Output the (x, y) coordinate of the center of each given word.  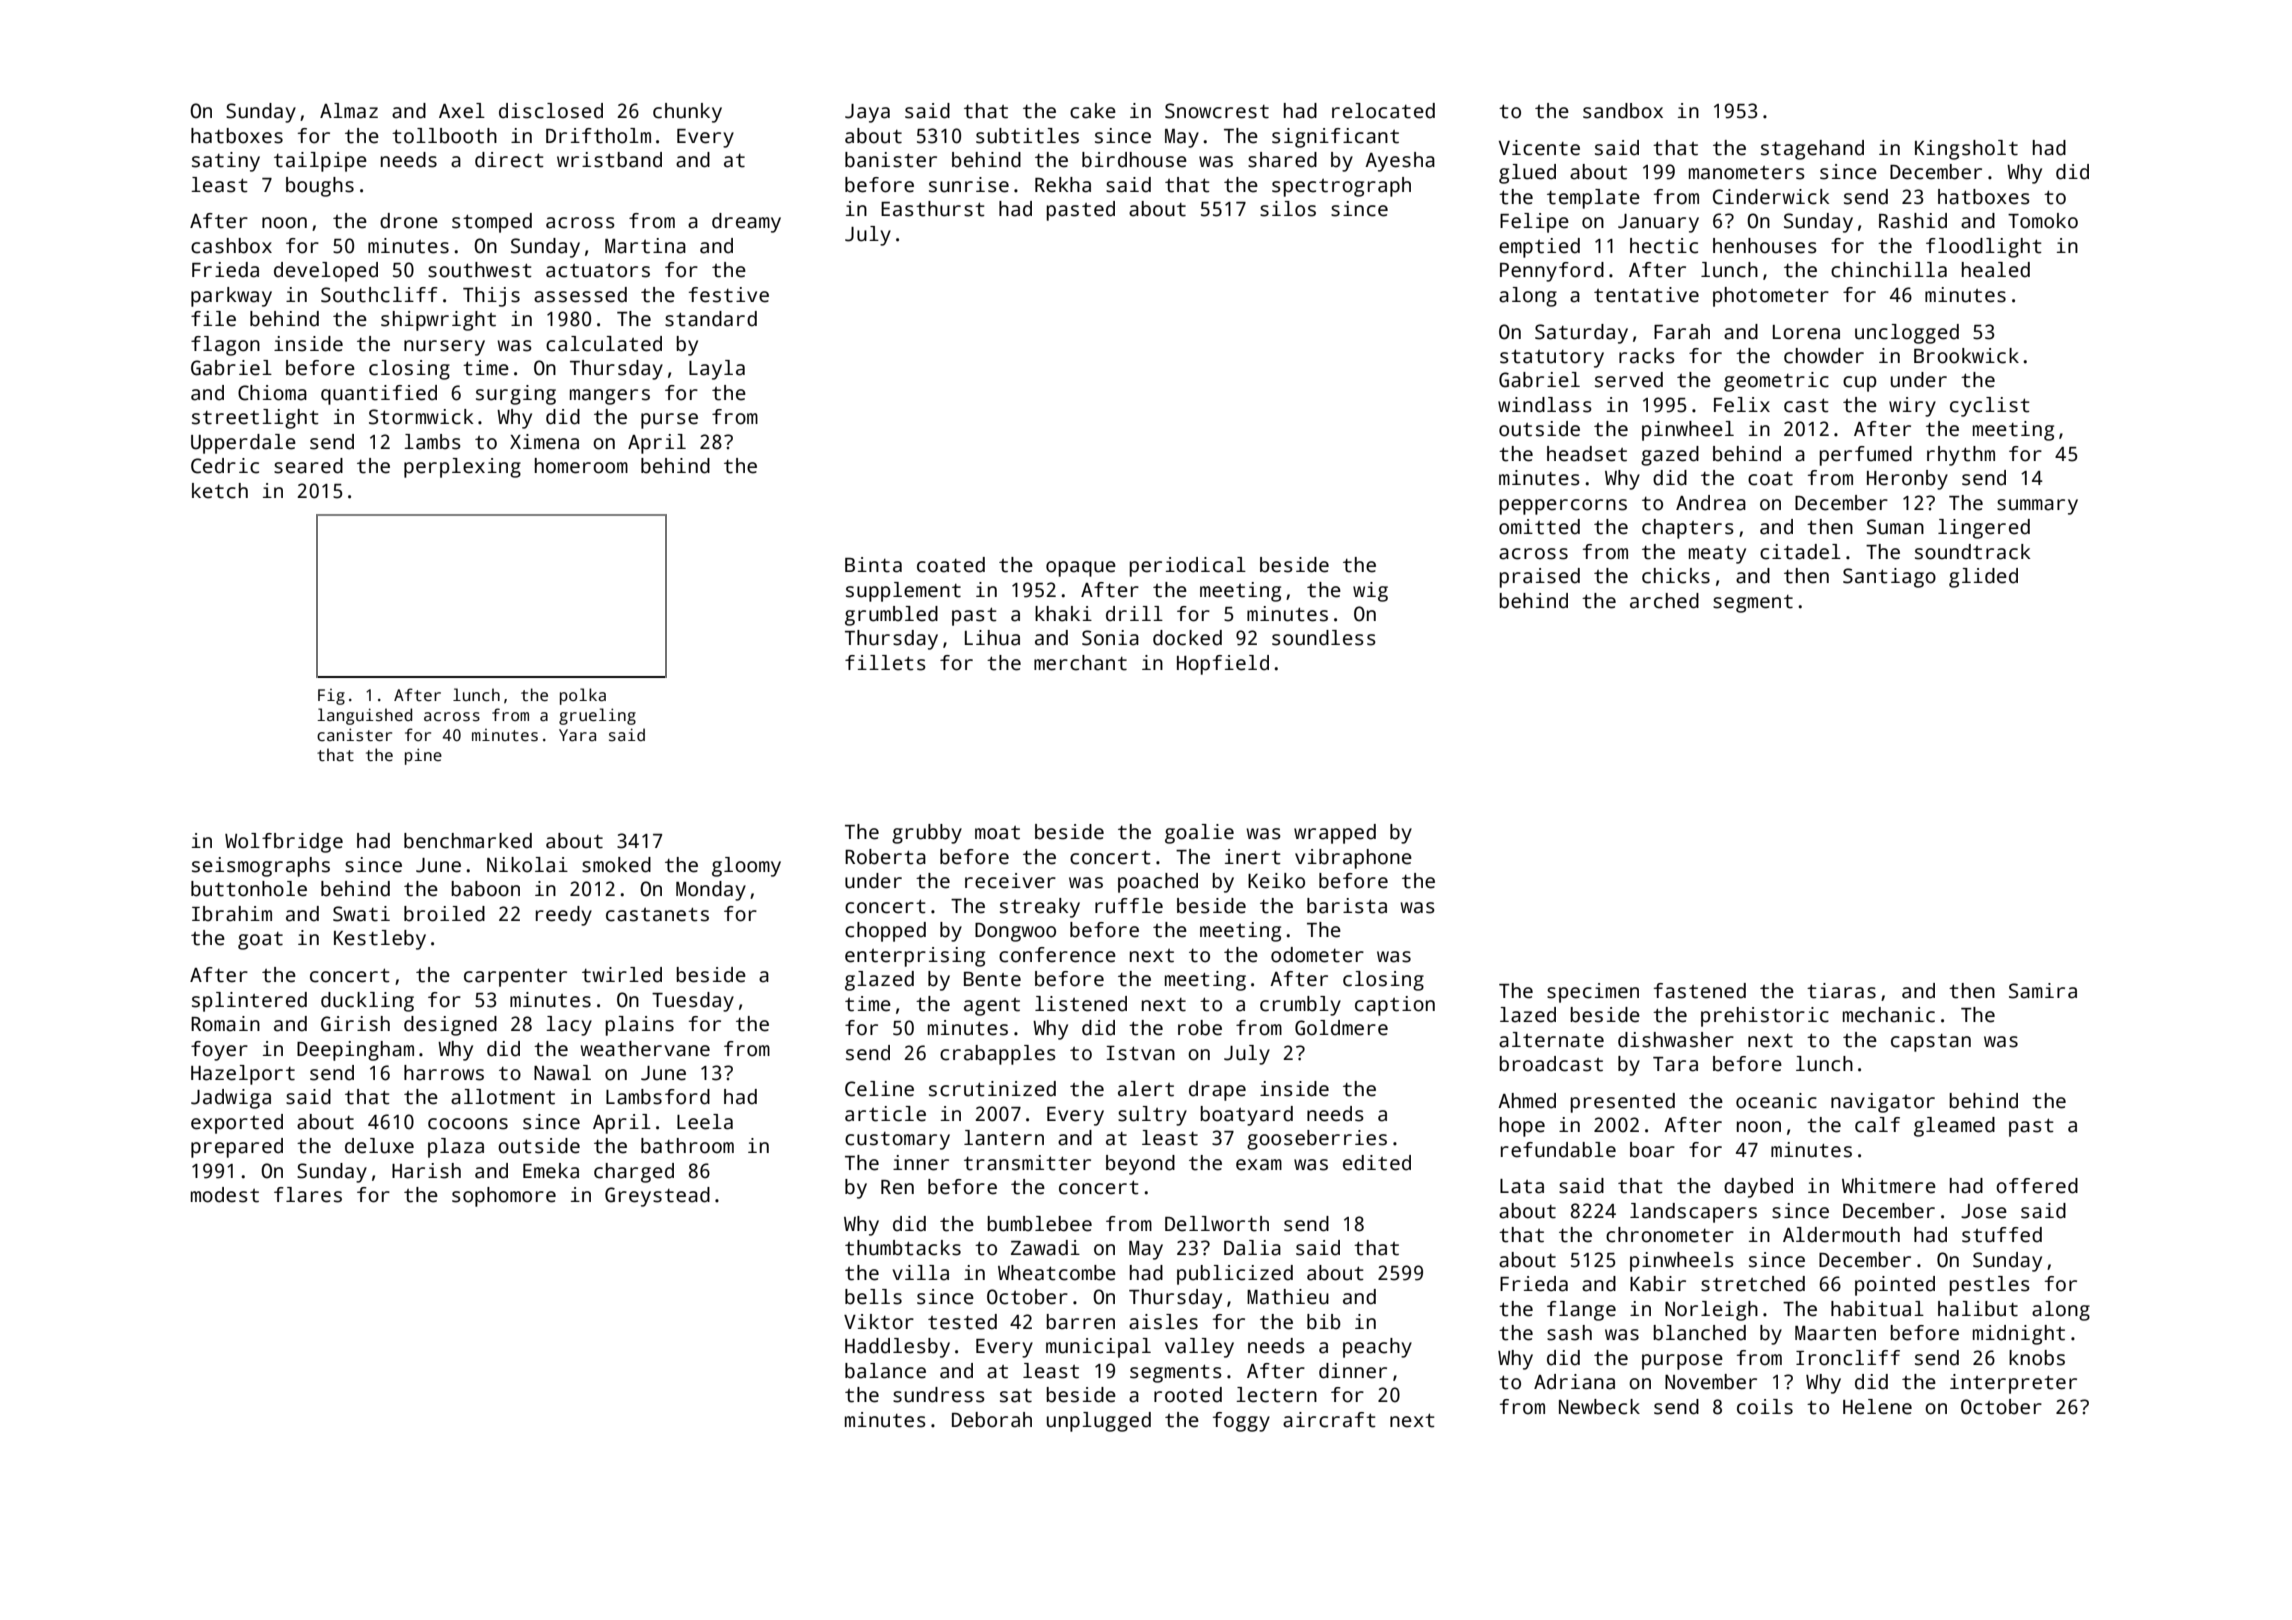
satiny (226, 162)
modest (225, 1195)
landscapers (1693, 1213)
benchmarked (468, 841)
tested (962, 1322)
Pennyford (1552, 272)
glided (1983, 578)
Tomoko (2043, 221)
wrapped (1335, 834)
